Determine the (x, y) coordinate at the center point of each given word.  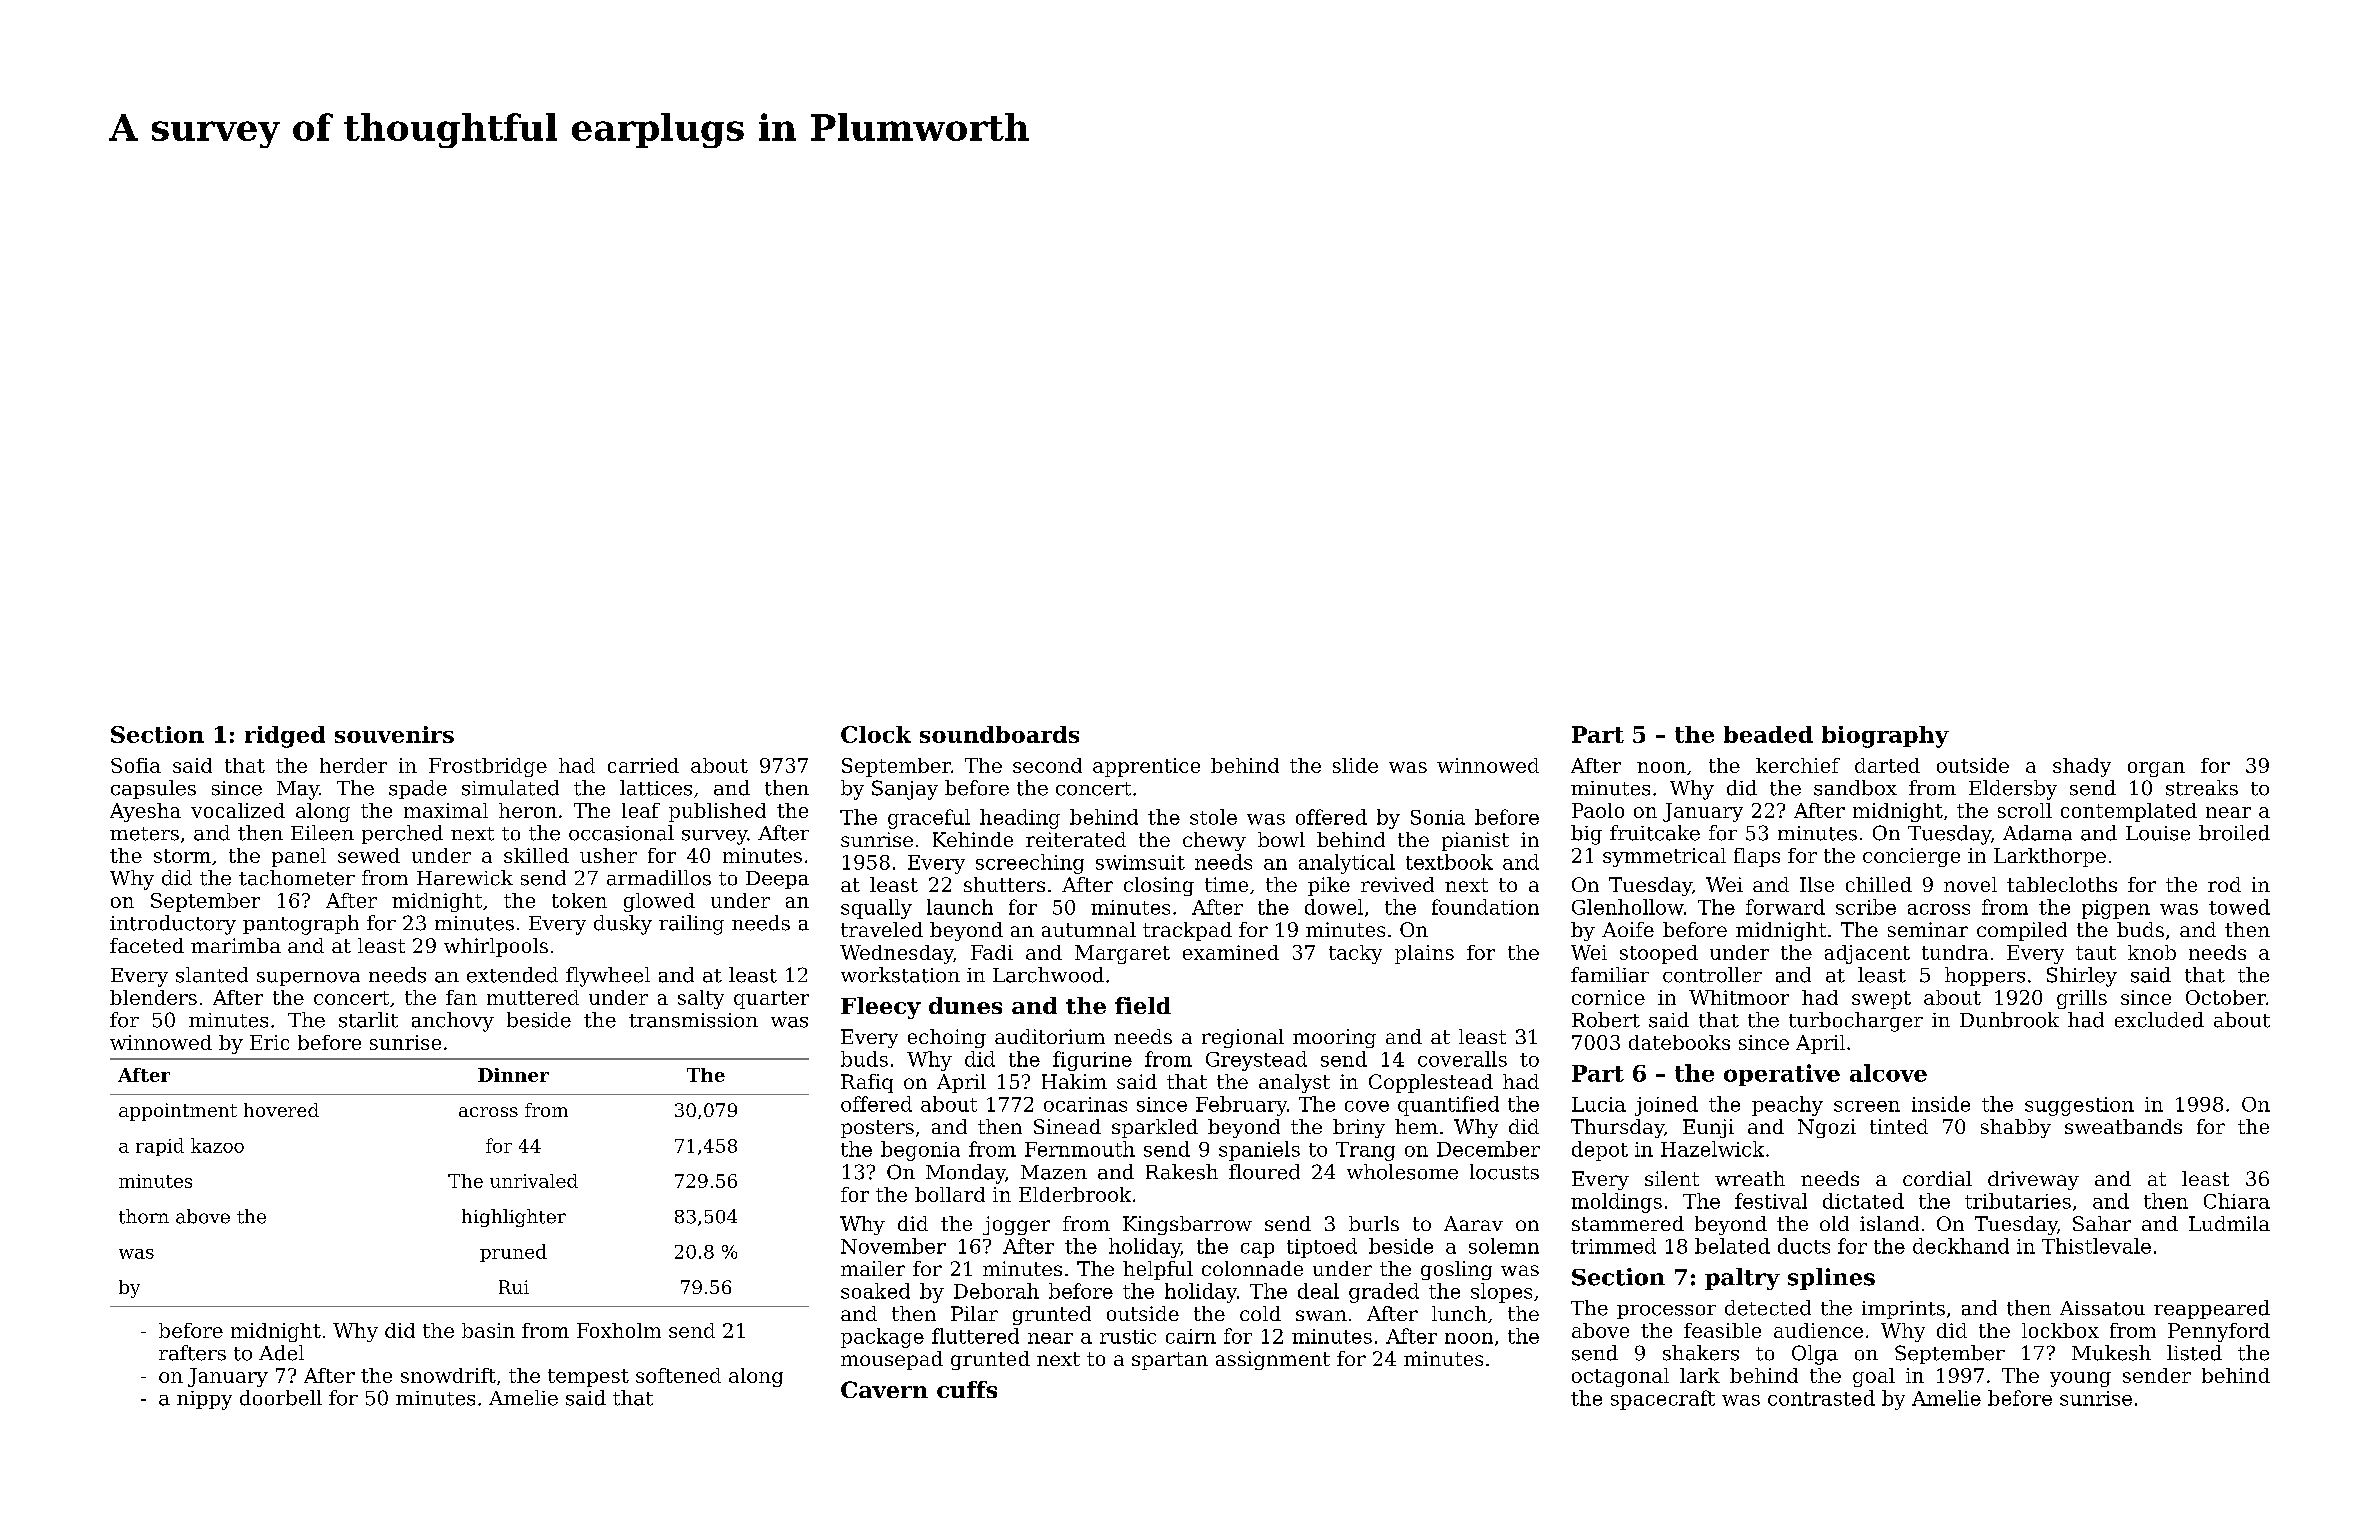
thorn (144, 1216)
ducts (1804, 1246)
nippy (204, 1400)
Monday (965, 1174)
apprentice (1146, 767)
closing (1159, 886)
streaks (2202, 788)
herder (353, 765)
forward (1785, 907)
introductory (173, 925)
